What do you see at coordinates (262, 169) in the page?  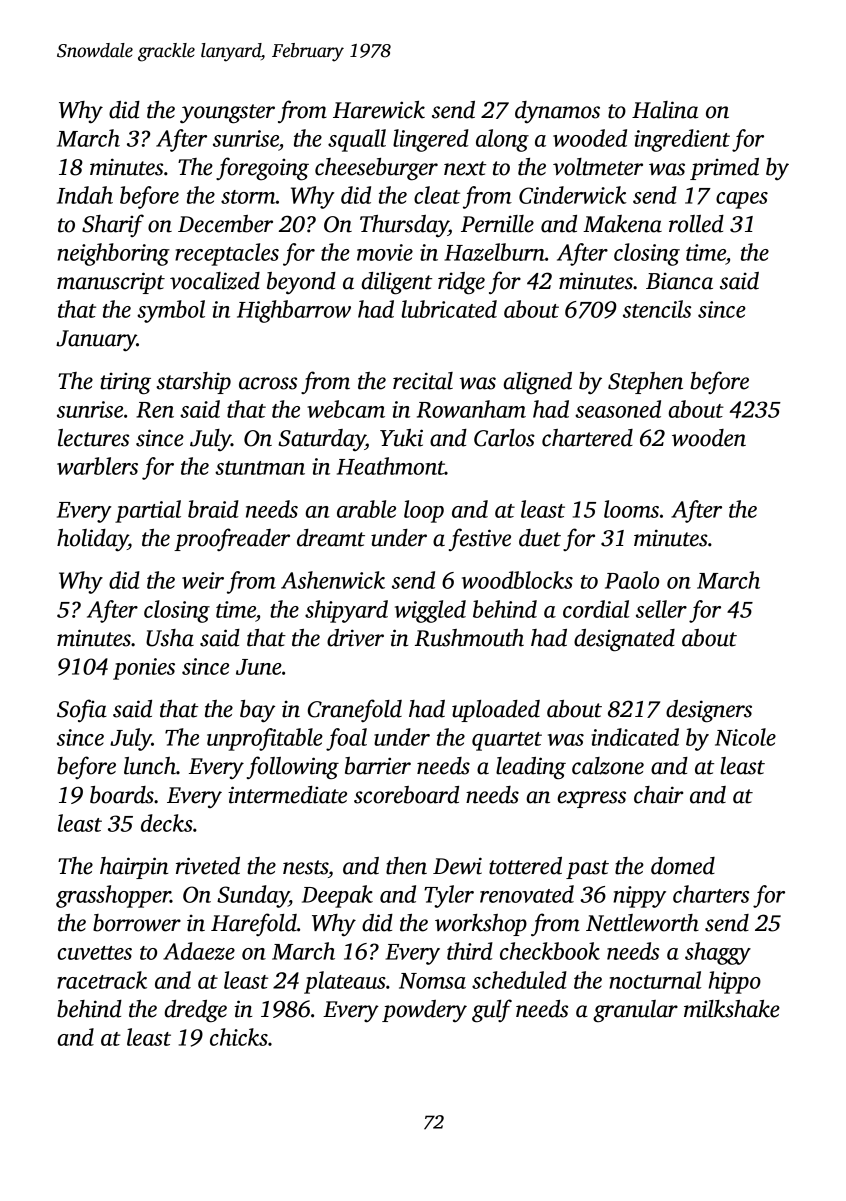 I see `foregoing` at bounding box center [262, 169].
